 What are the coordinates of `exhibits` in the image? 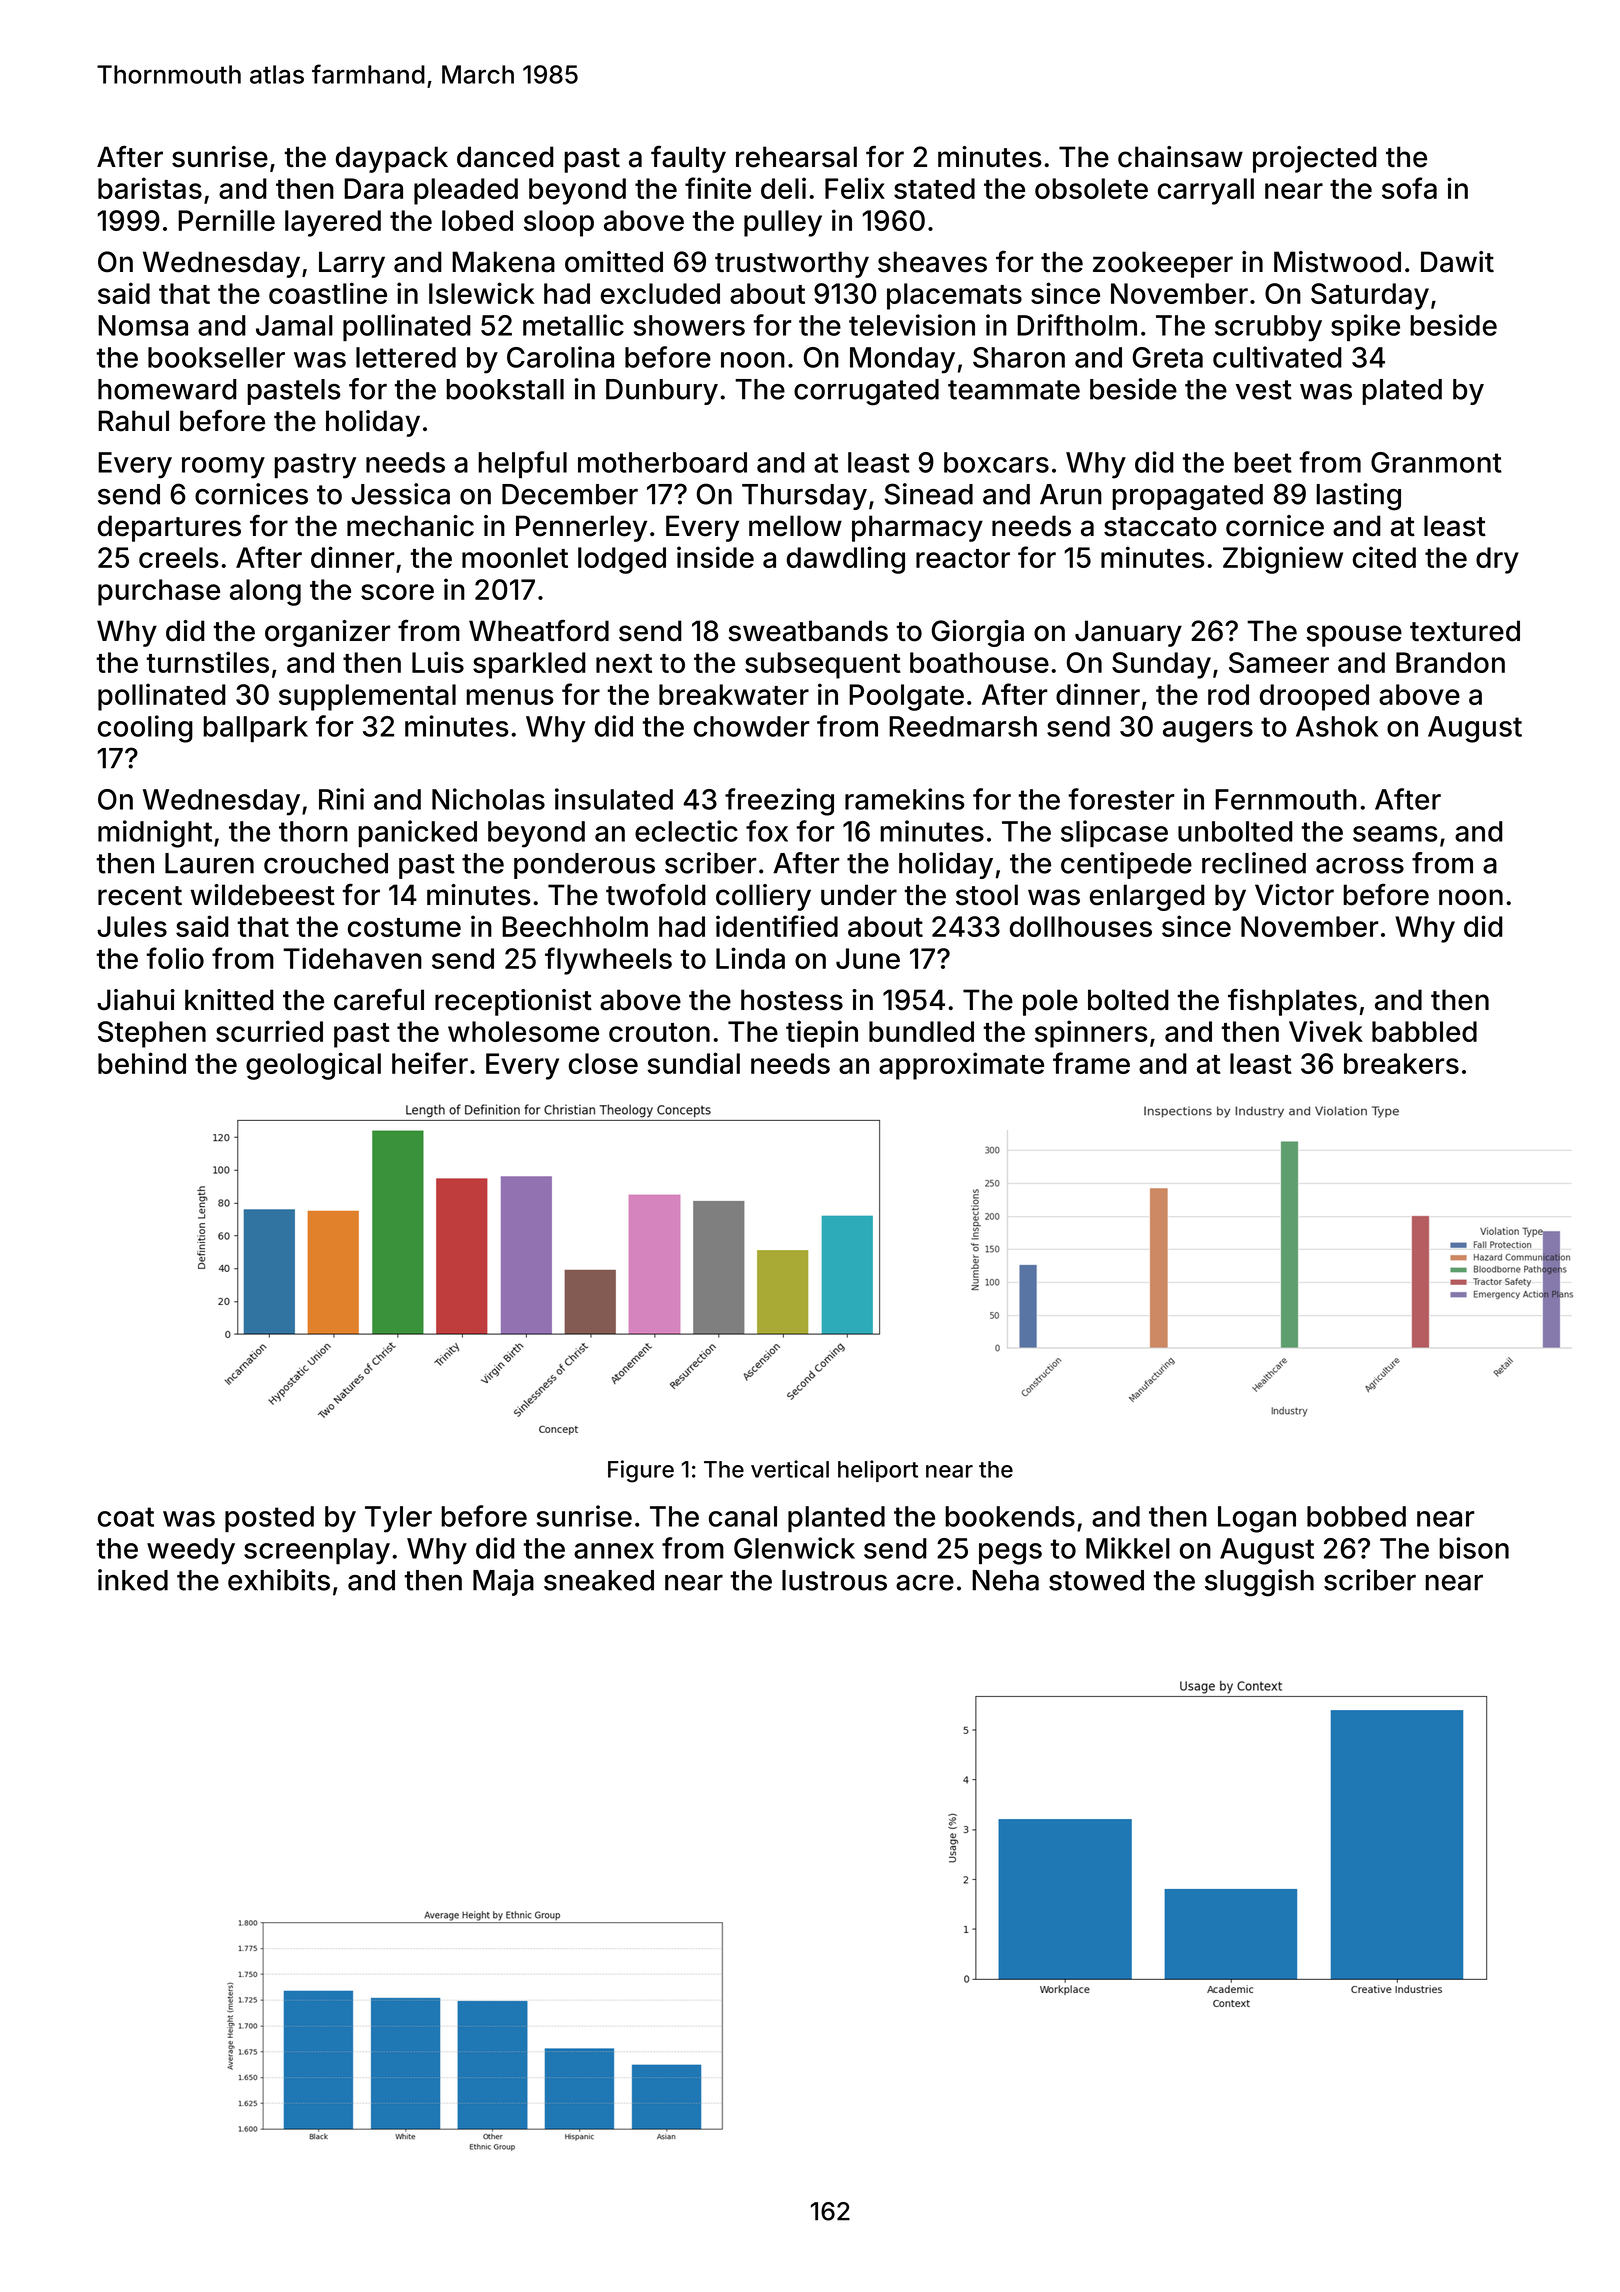 It's located at (279, 1580).
